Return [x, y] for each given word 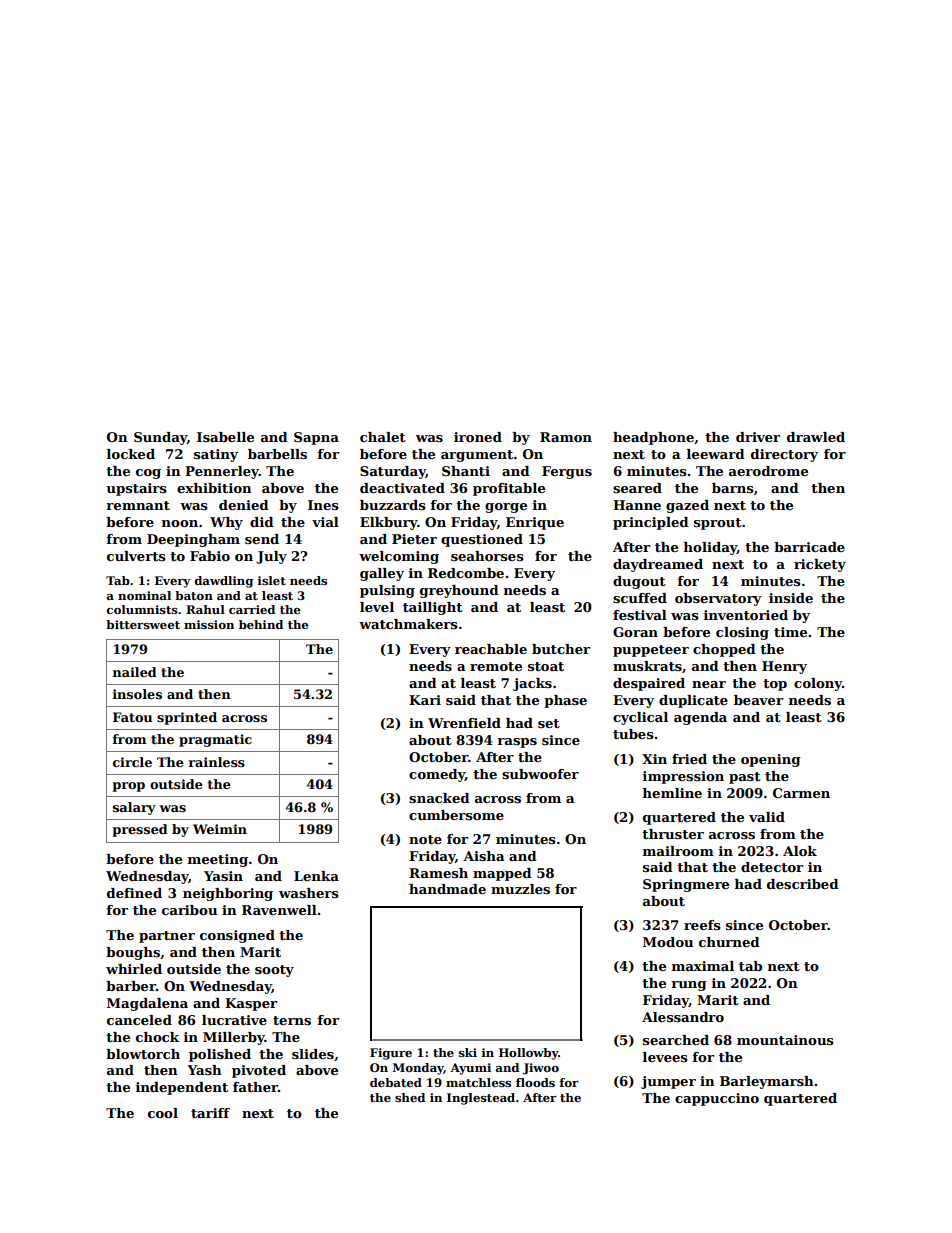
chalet [383, 437]
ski [468, 1052]
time [790, 632]
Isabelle [225, 437]
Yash [204, 1070]
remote [496, 666]
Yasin [223, 876]
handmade [447, 889]
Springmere [686, 885]
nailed [135, 672]
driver [758, 437]
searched [676, 1040]
